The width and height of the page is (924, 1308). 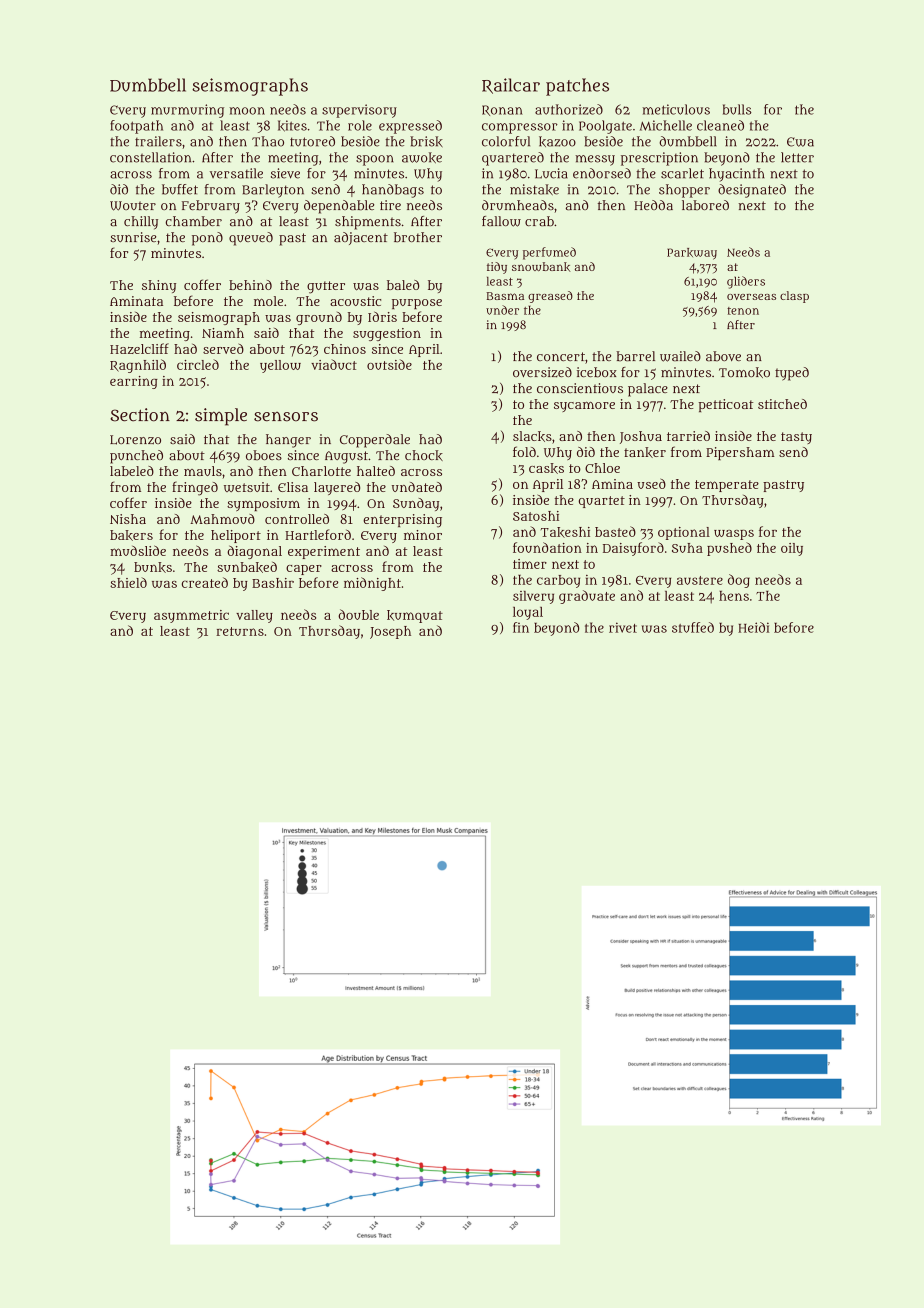 What do you see at coordinates (133, 237) in the page?
I see `sunrise` at bounding box center [133, 237].
